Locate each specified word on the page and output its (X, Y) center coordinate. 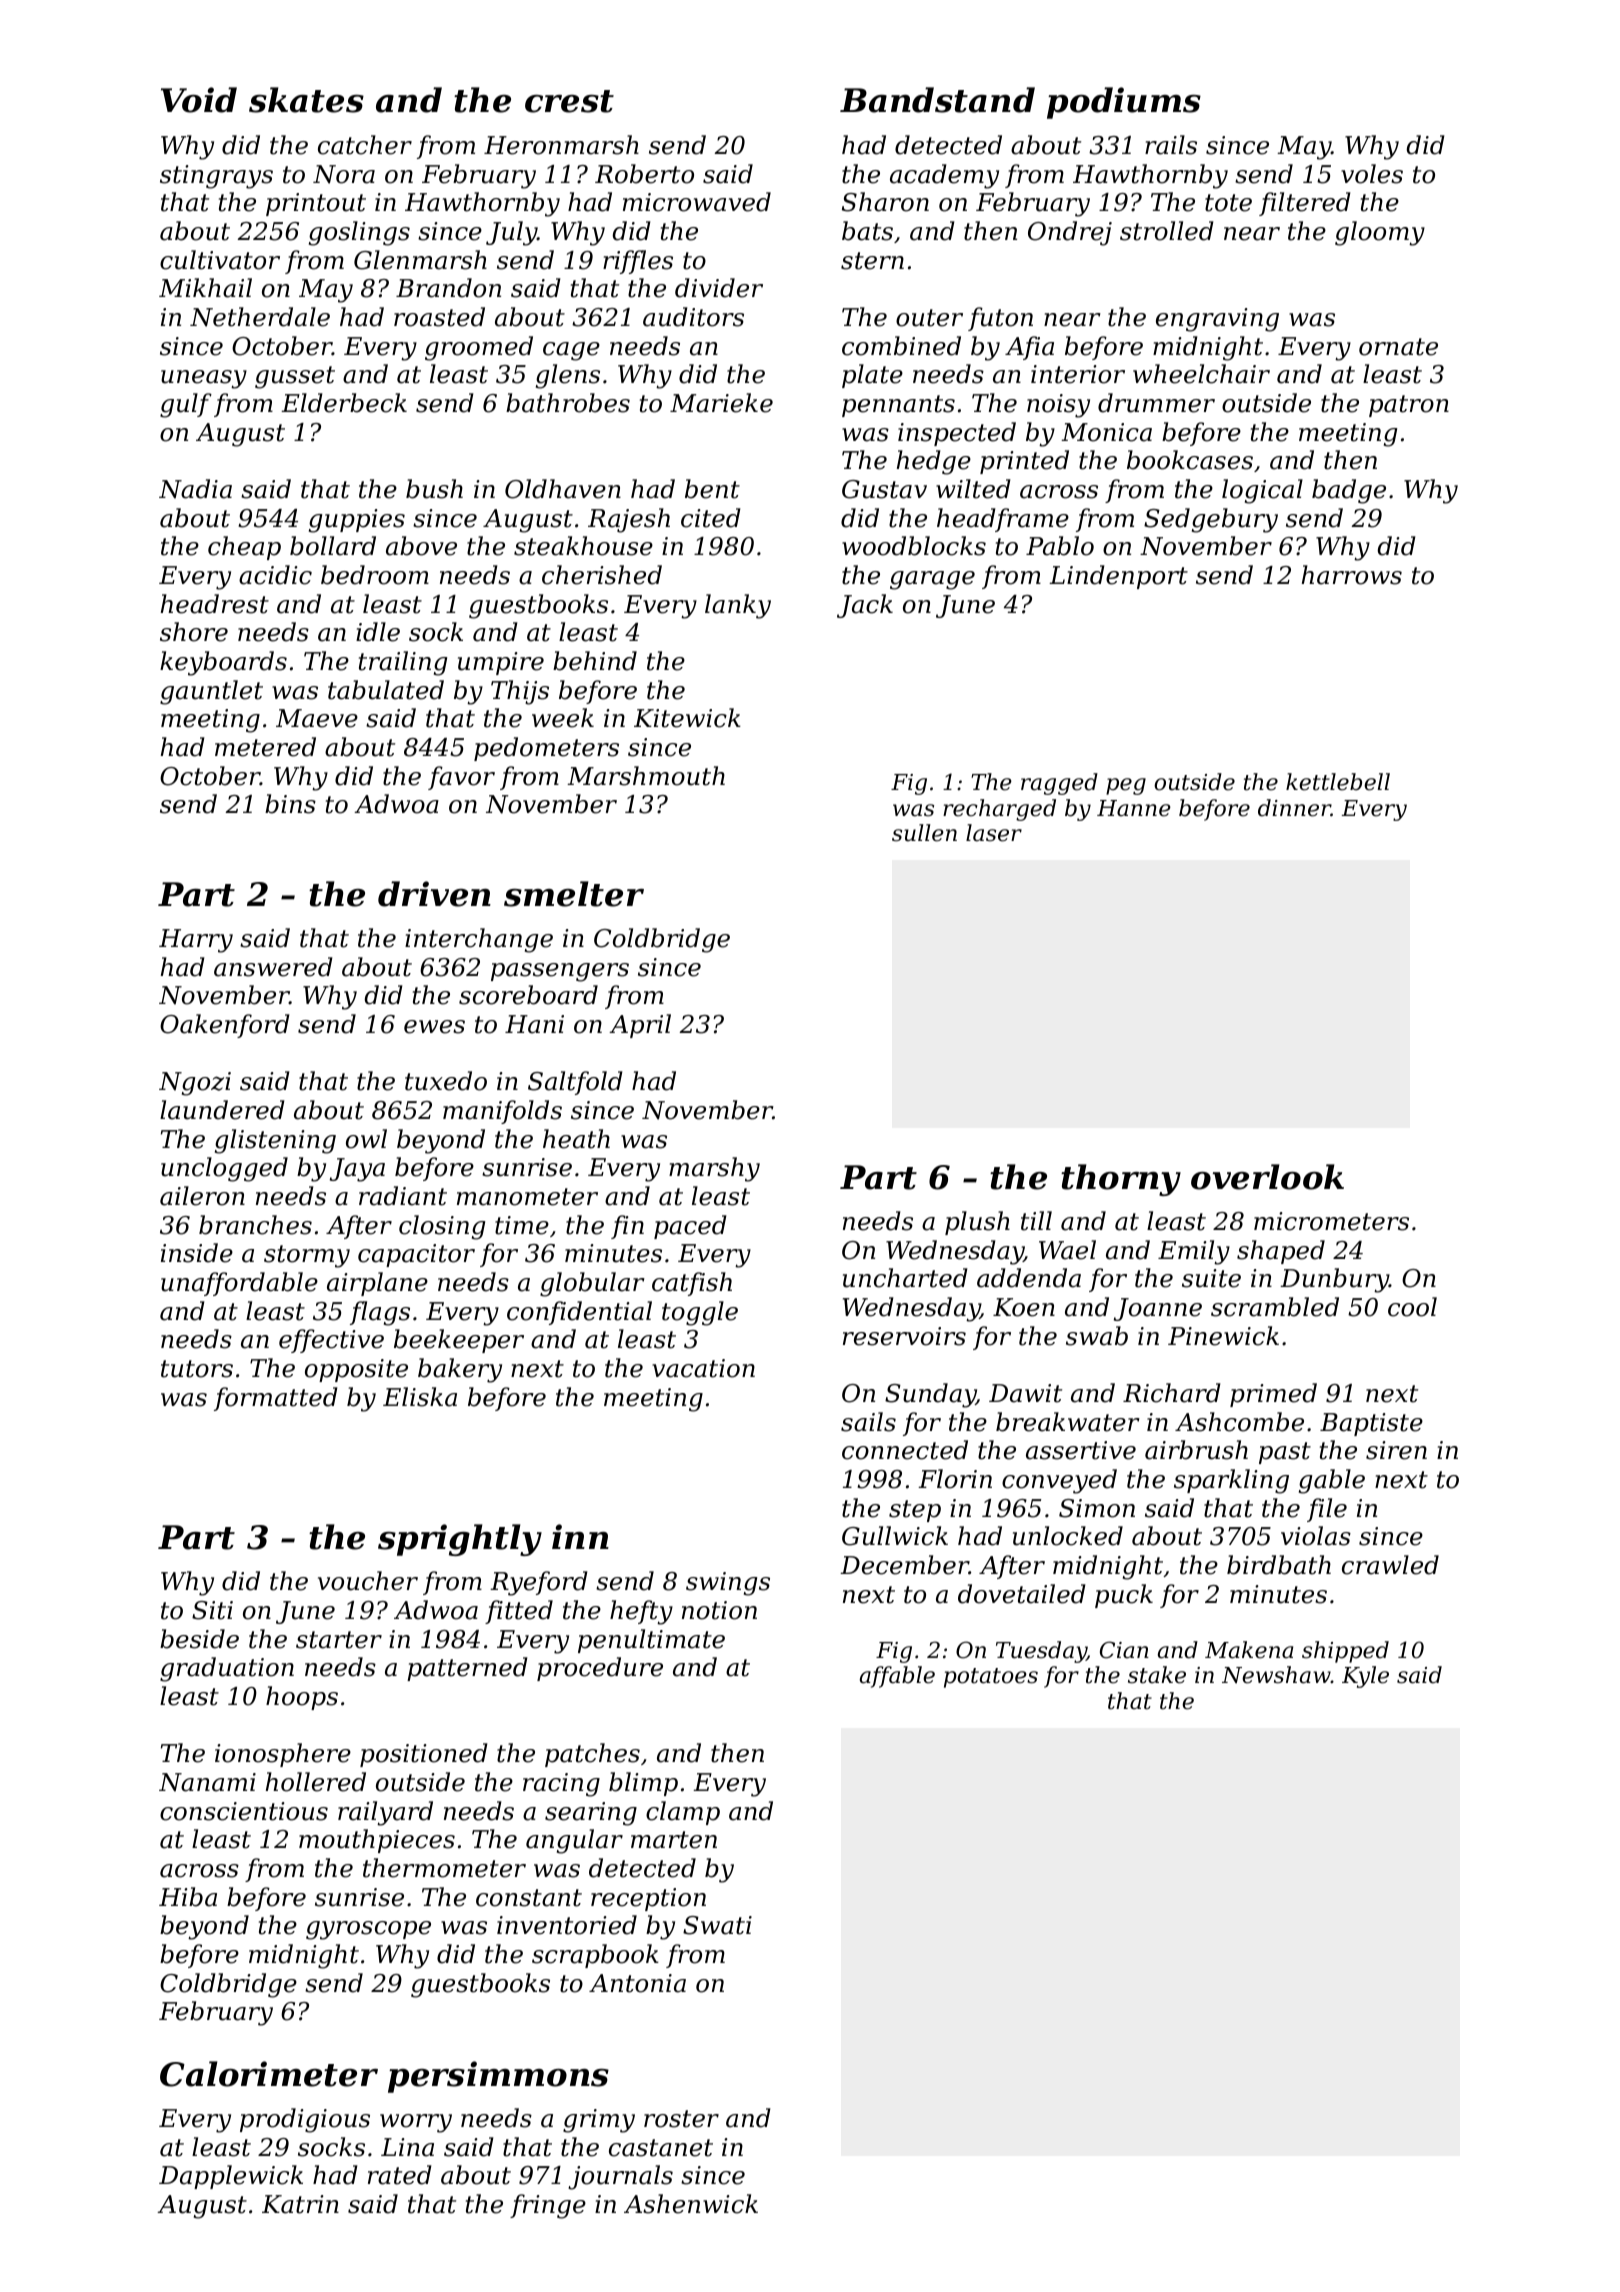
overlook (1267, 1177)
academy (944, 176)
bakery (460, 1370)
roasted (439, 317)
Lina (407, 2147)
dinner (1294, 808)
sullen (924, 833)
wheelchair (1201, 374)
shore (194, 632)
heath (576, 1139)
